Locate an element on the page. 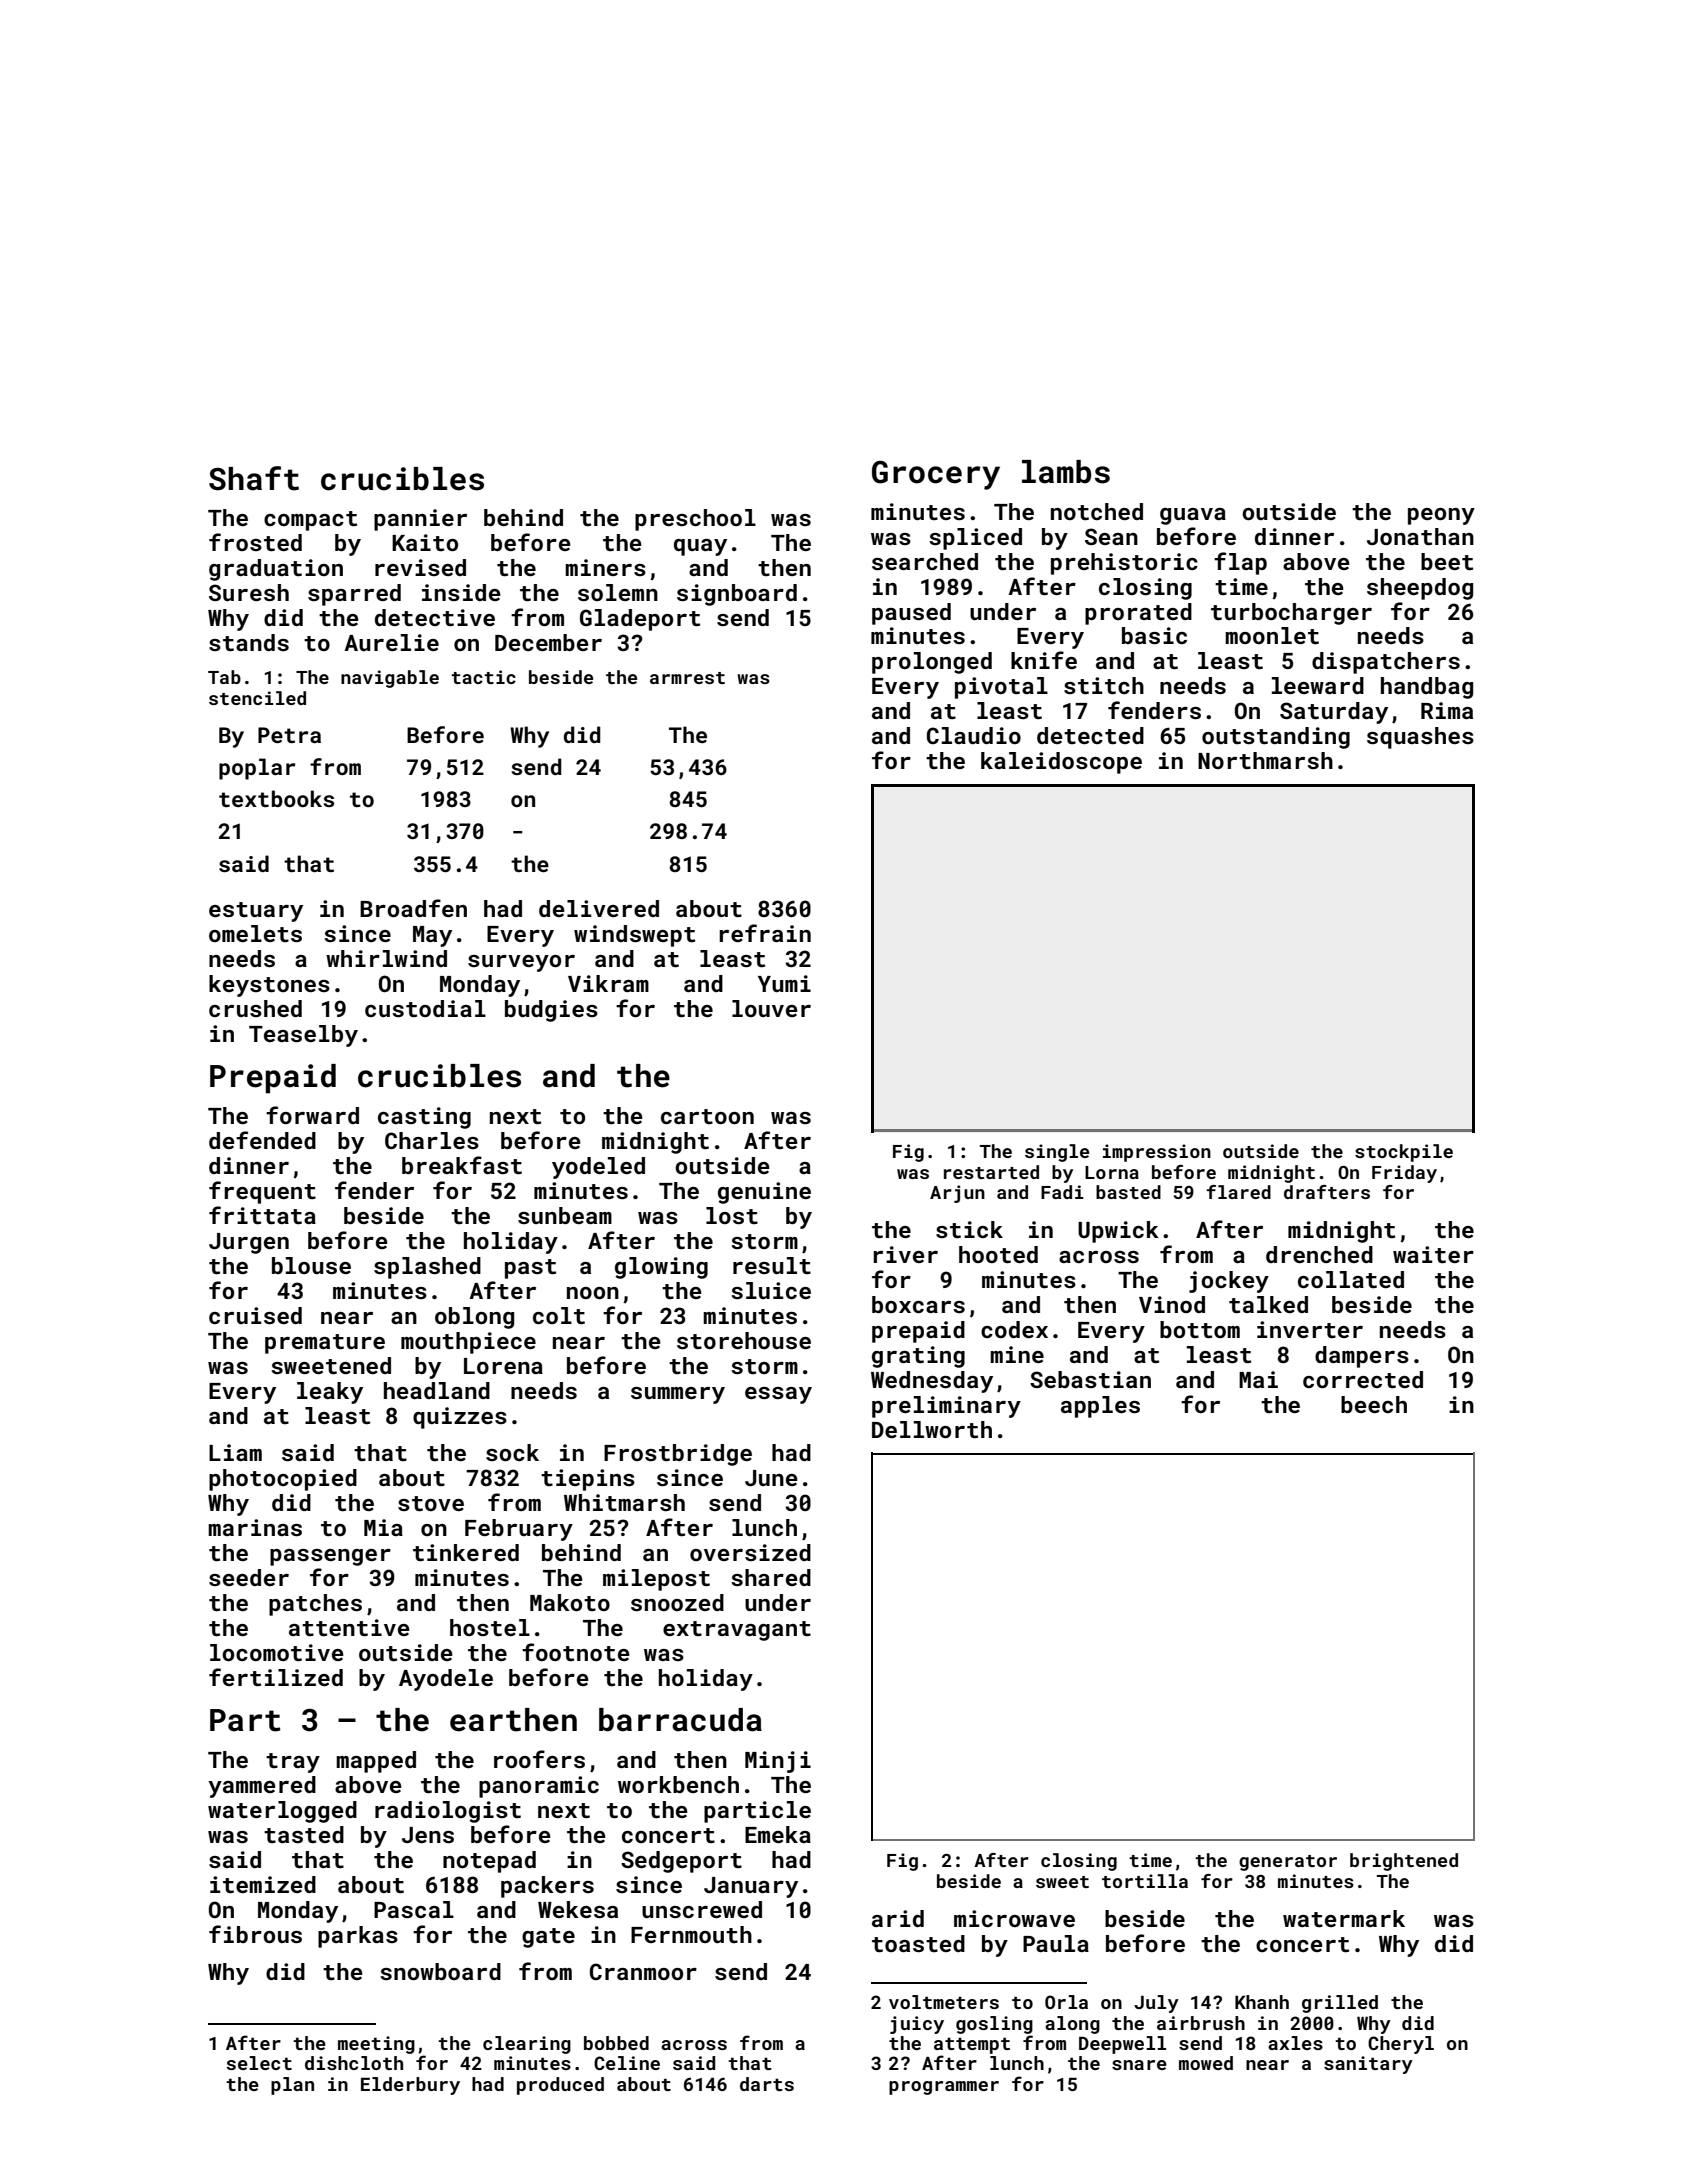 This image has width=1683, height=2178. genuine is located at coordinates (764, 1193).
